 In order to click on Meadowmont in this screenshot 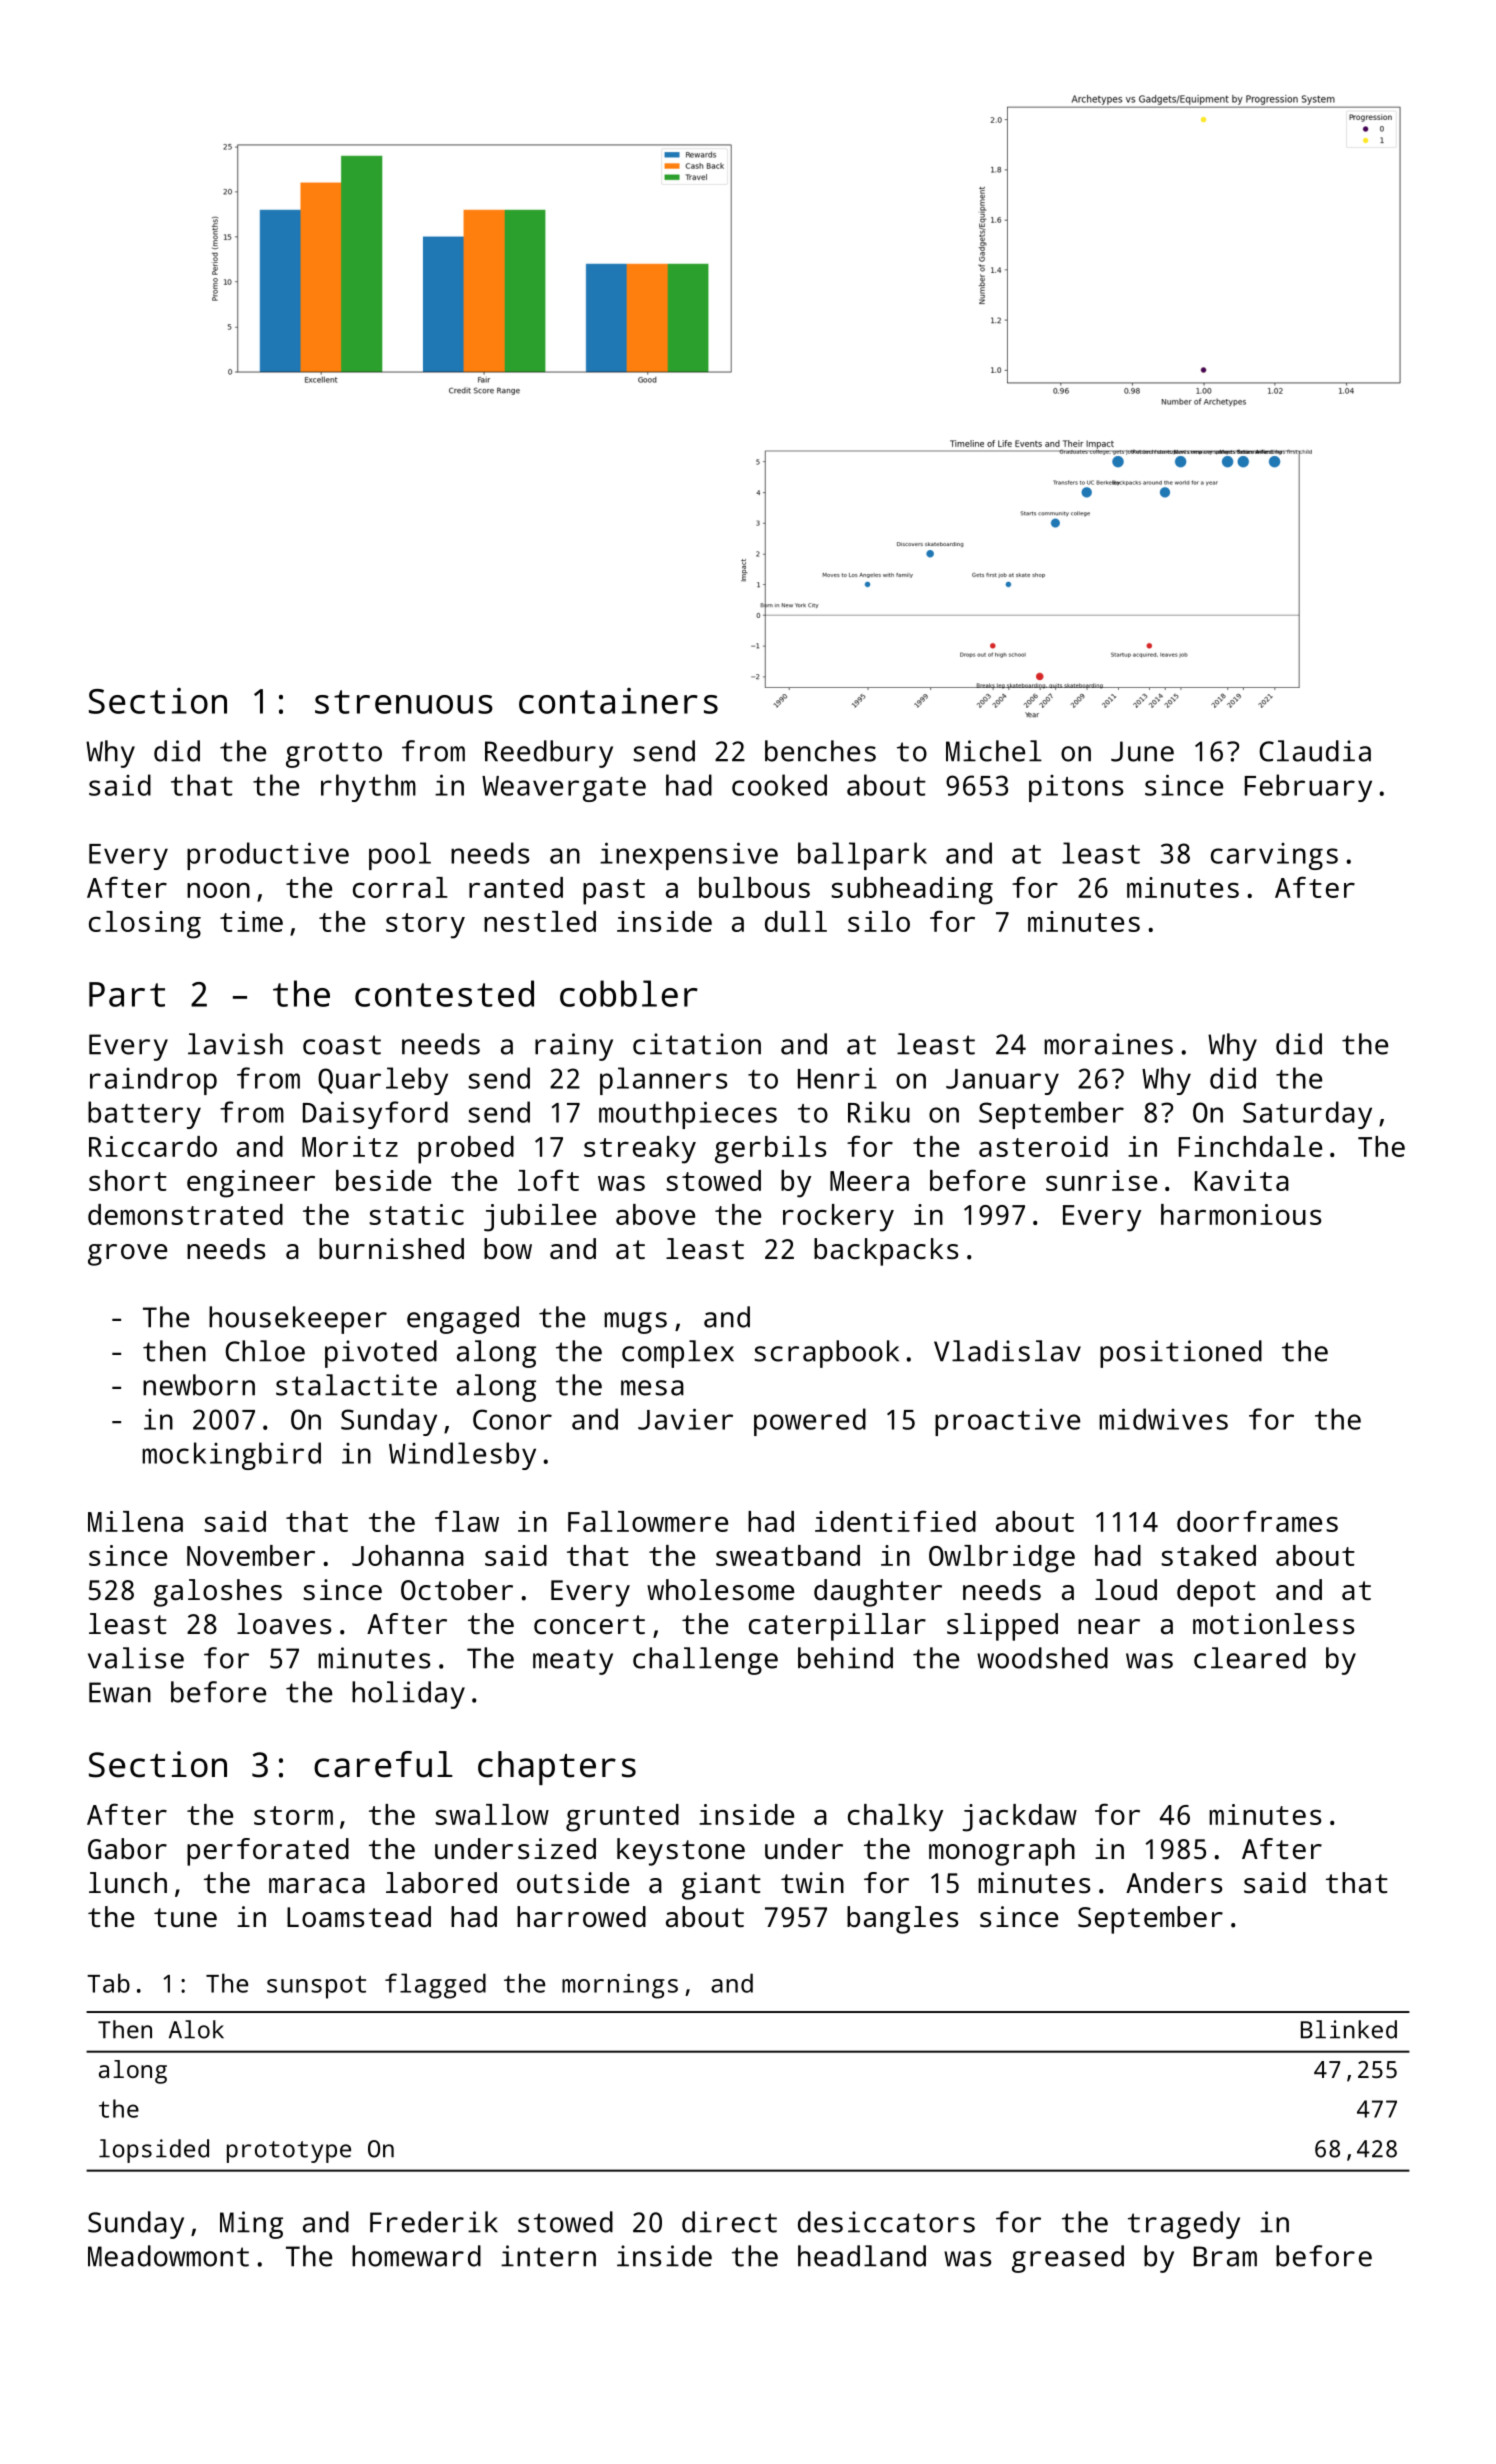, I will do `click(168, 2256)`.
